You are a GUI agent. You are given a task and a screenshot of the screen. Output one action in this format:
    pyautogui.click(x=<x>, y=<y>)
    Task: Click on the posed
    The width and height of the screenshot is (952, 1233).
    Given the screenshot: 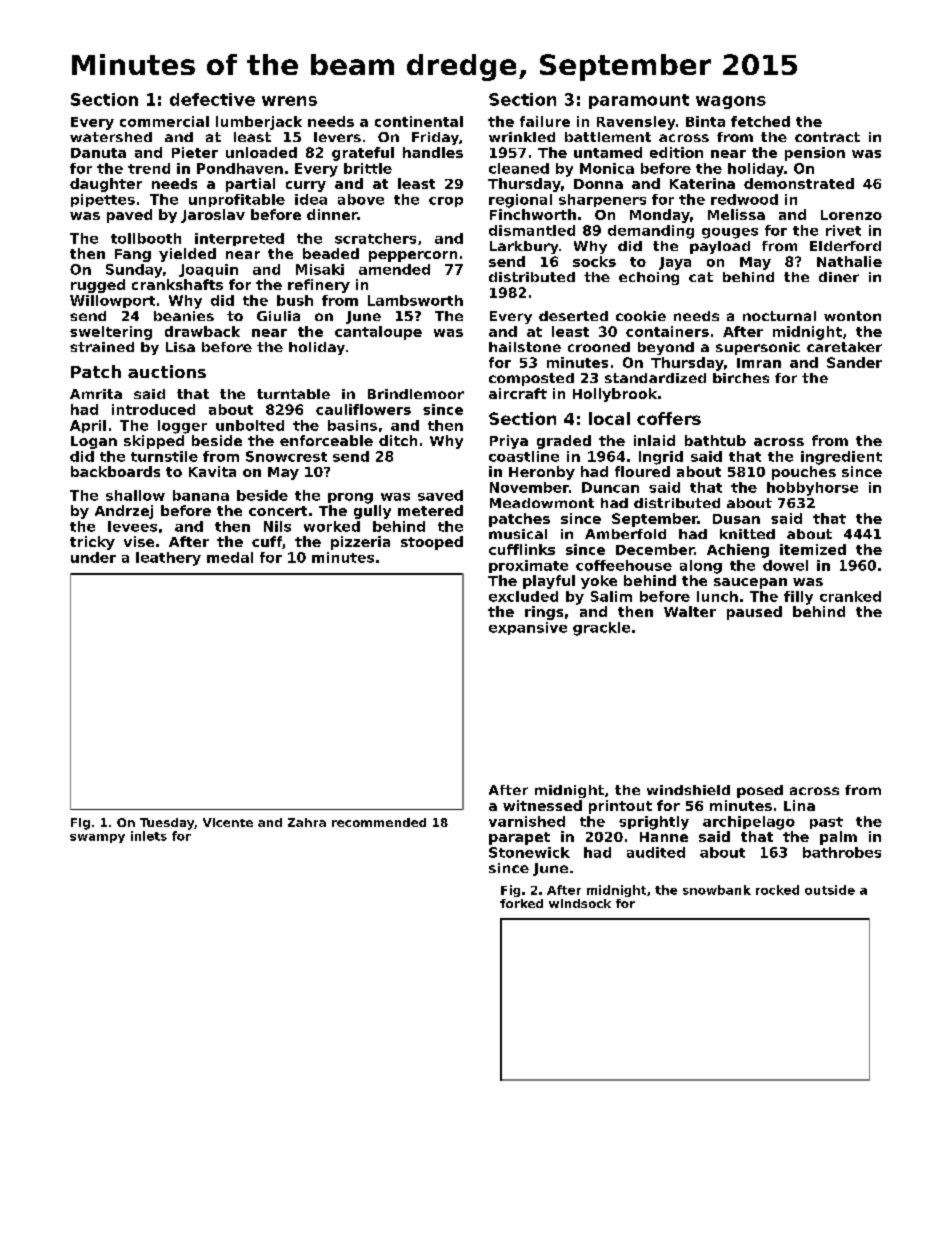 What is the action you would take?
    pyautogui.click(x=760, y=791)
